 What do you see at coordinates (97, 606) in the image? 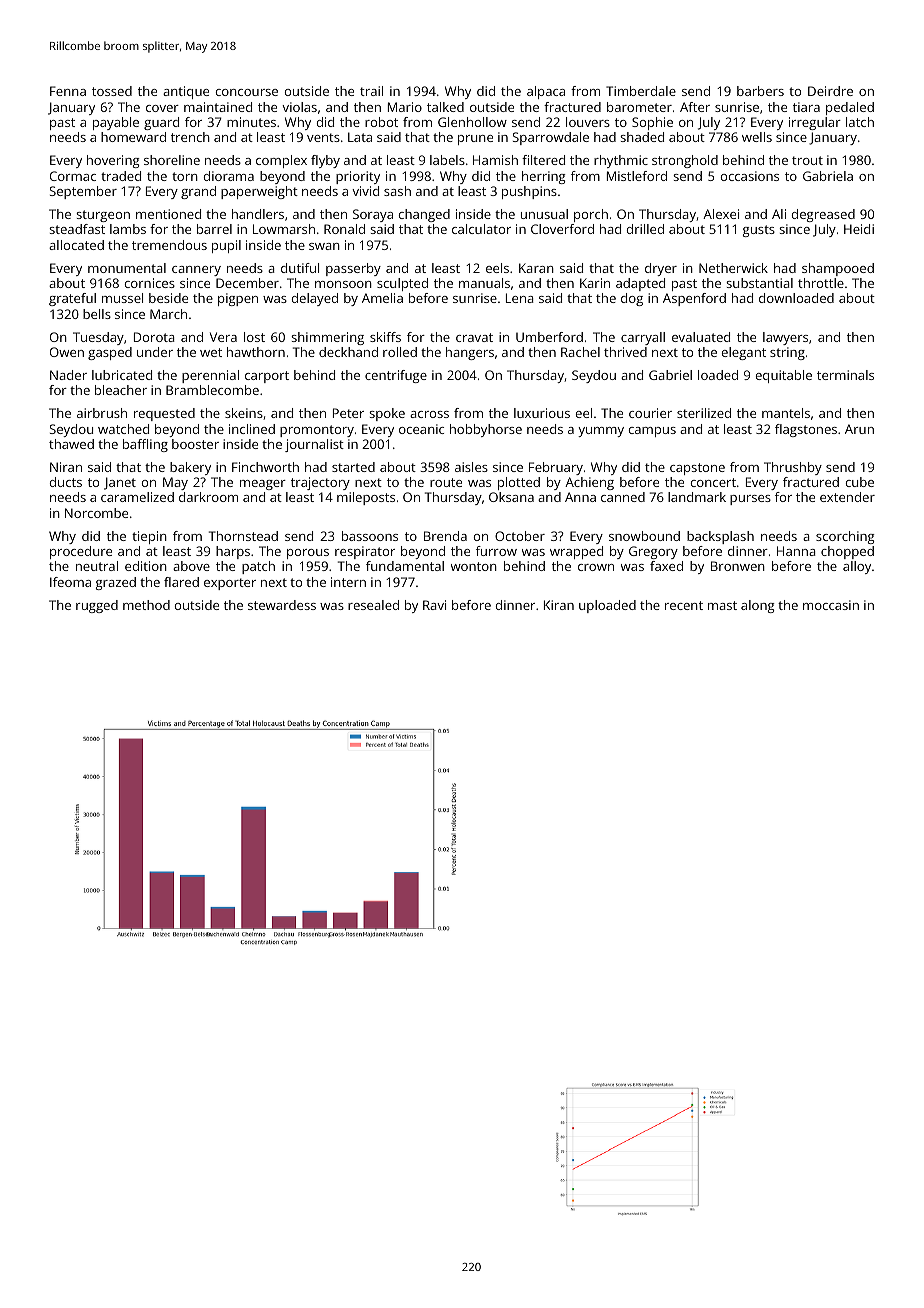
I see `rugged` at bounding box center [97, 606].
